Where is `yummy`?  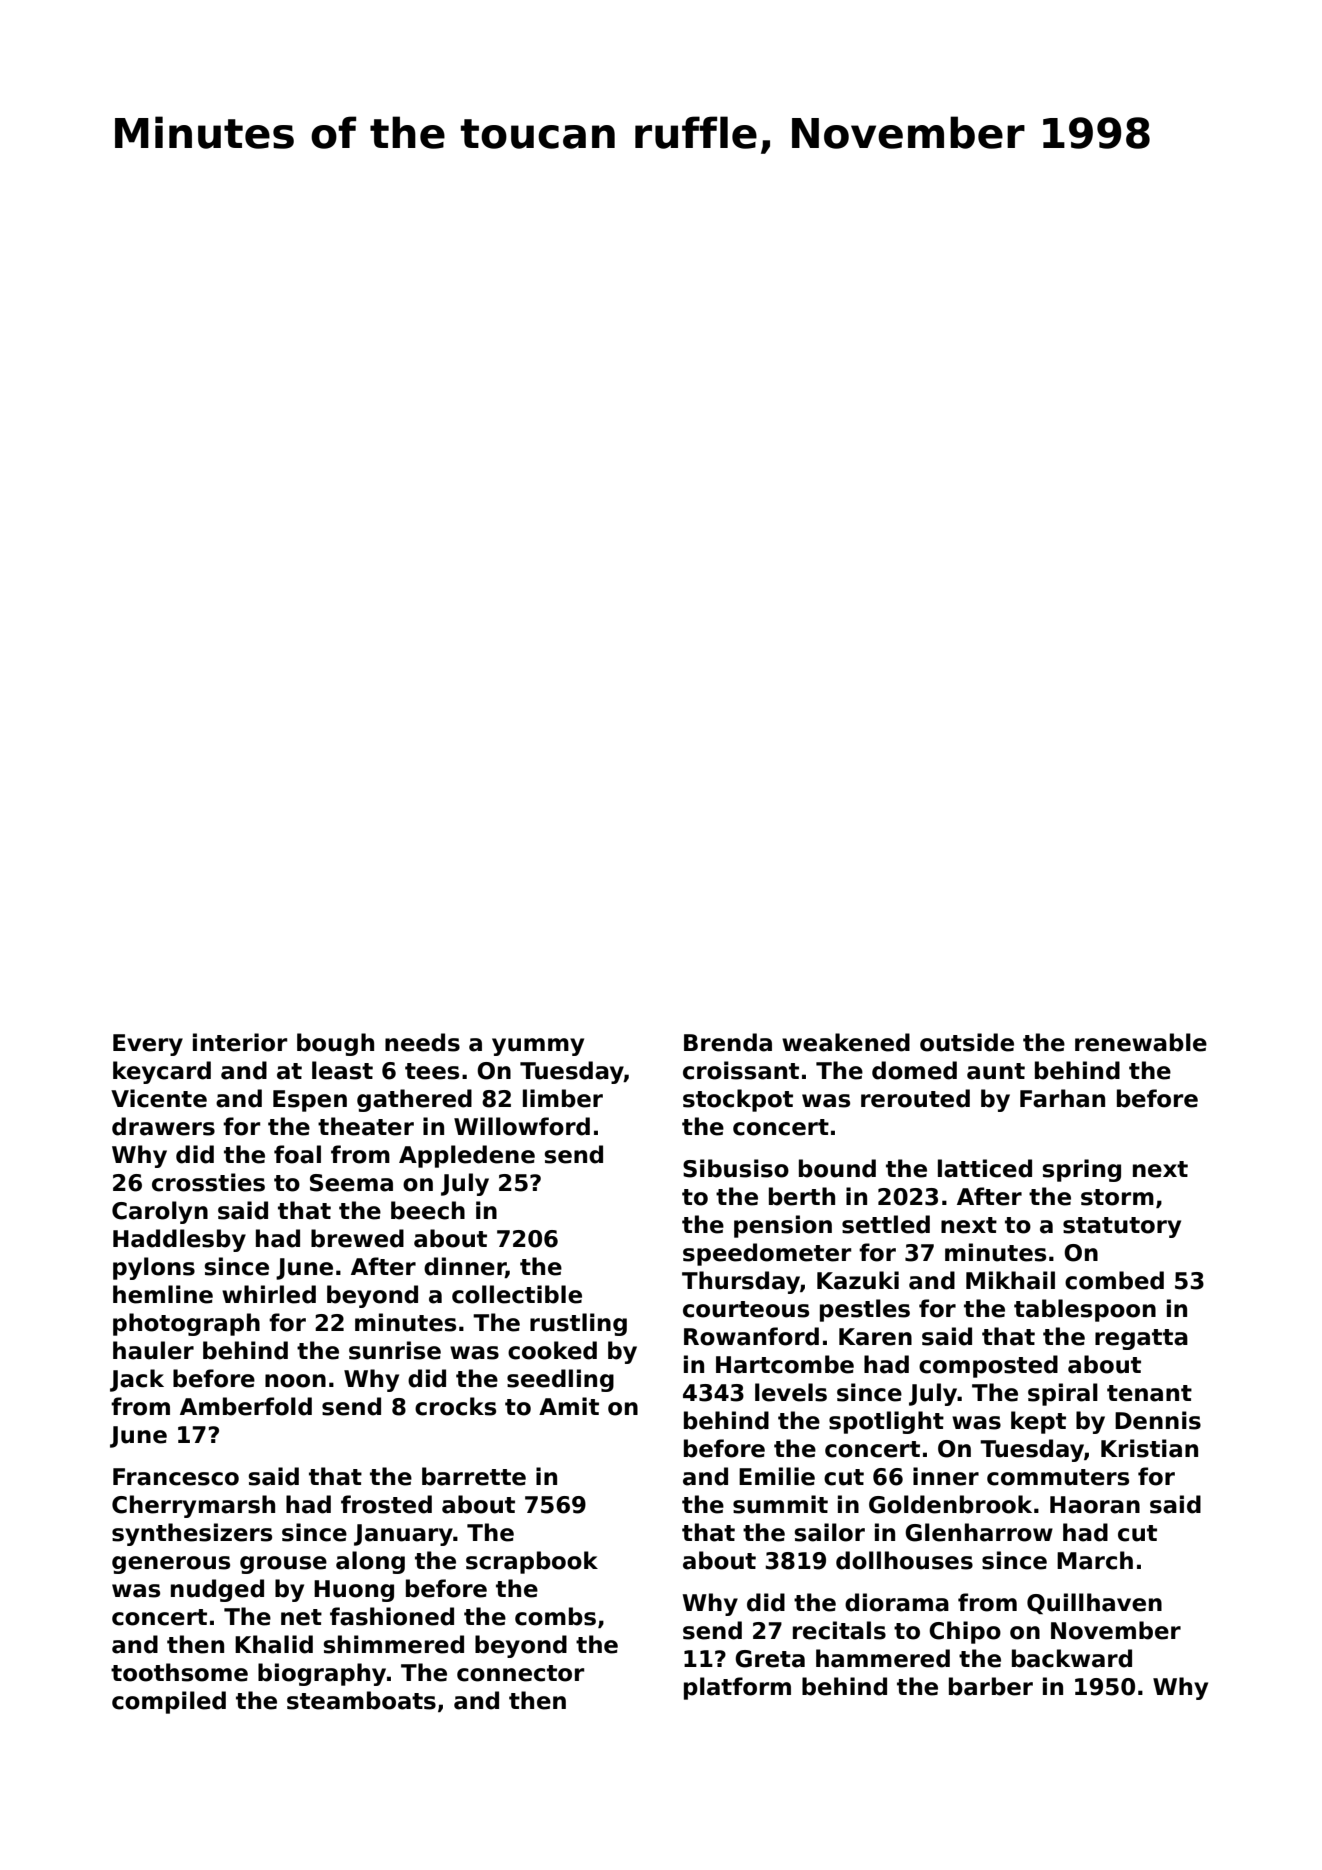
yummy is located at coordinates (538, 1047).
